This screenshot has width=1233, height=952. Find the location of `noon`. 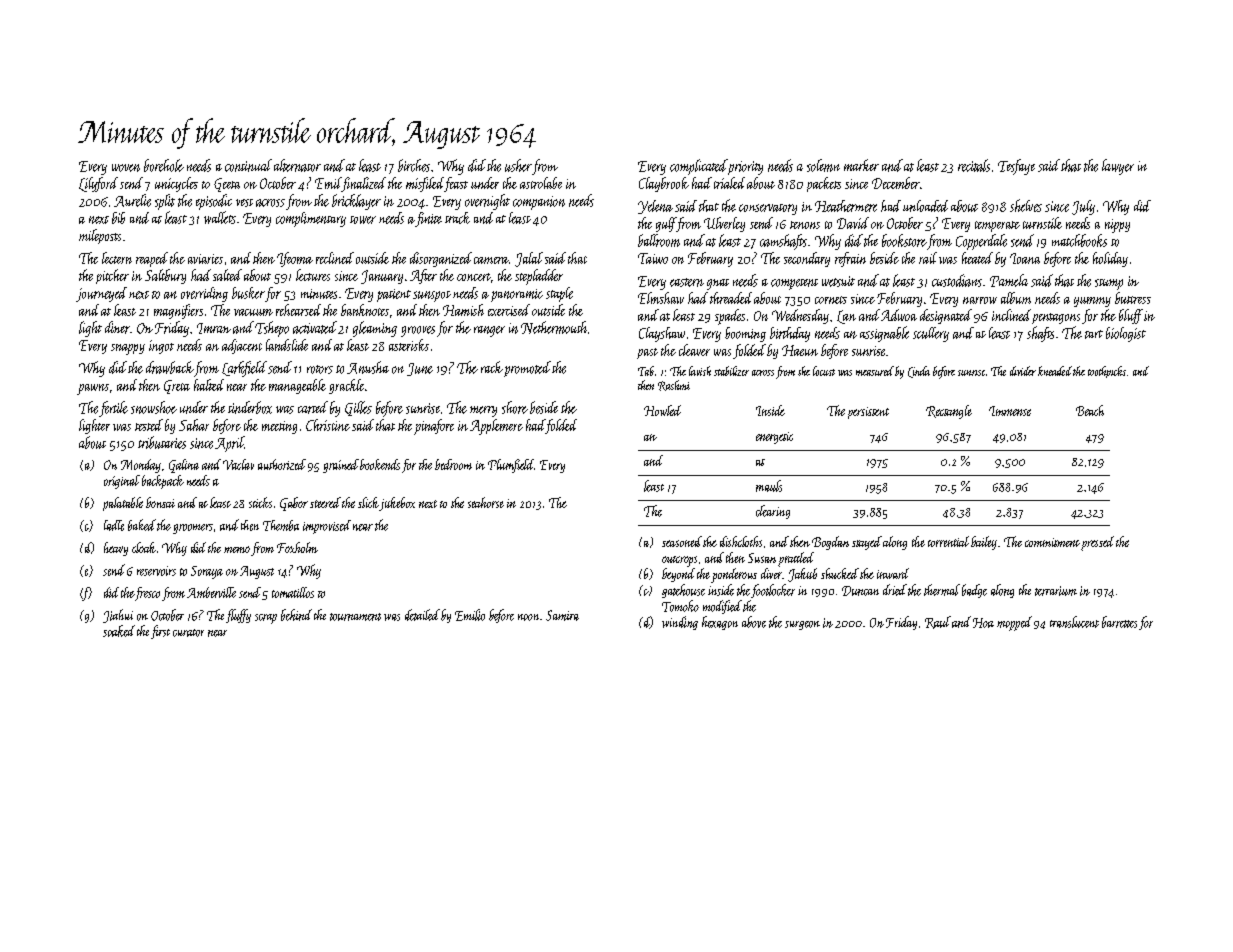

noon is located at coordinates (528, 617).
